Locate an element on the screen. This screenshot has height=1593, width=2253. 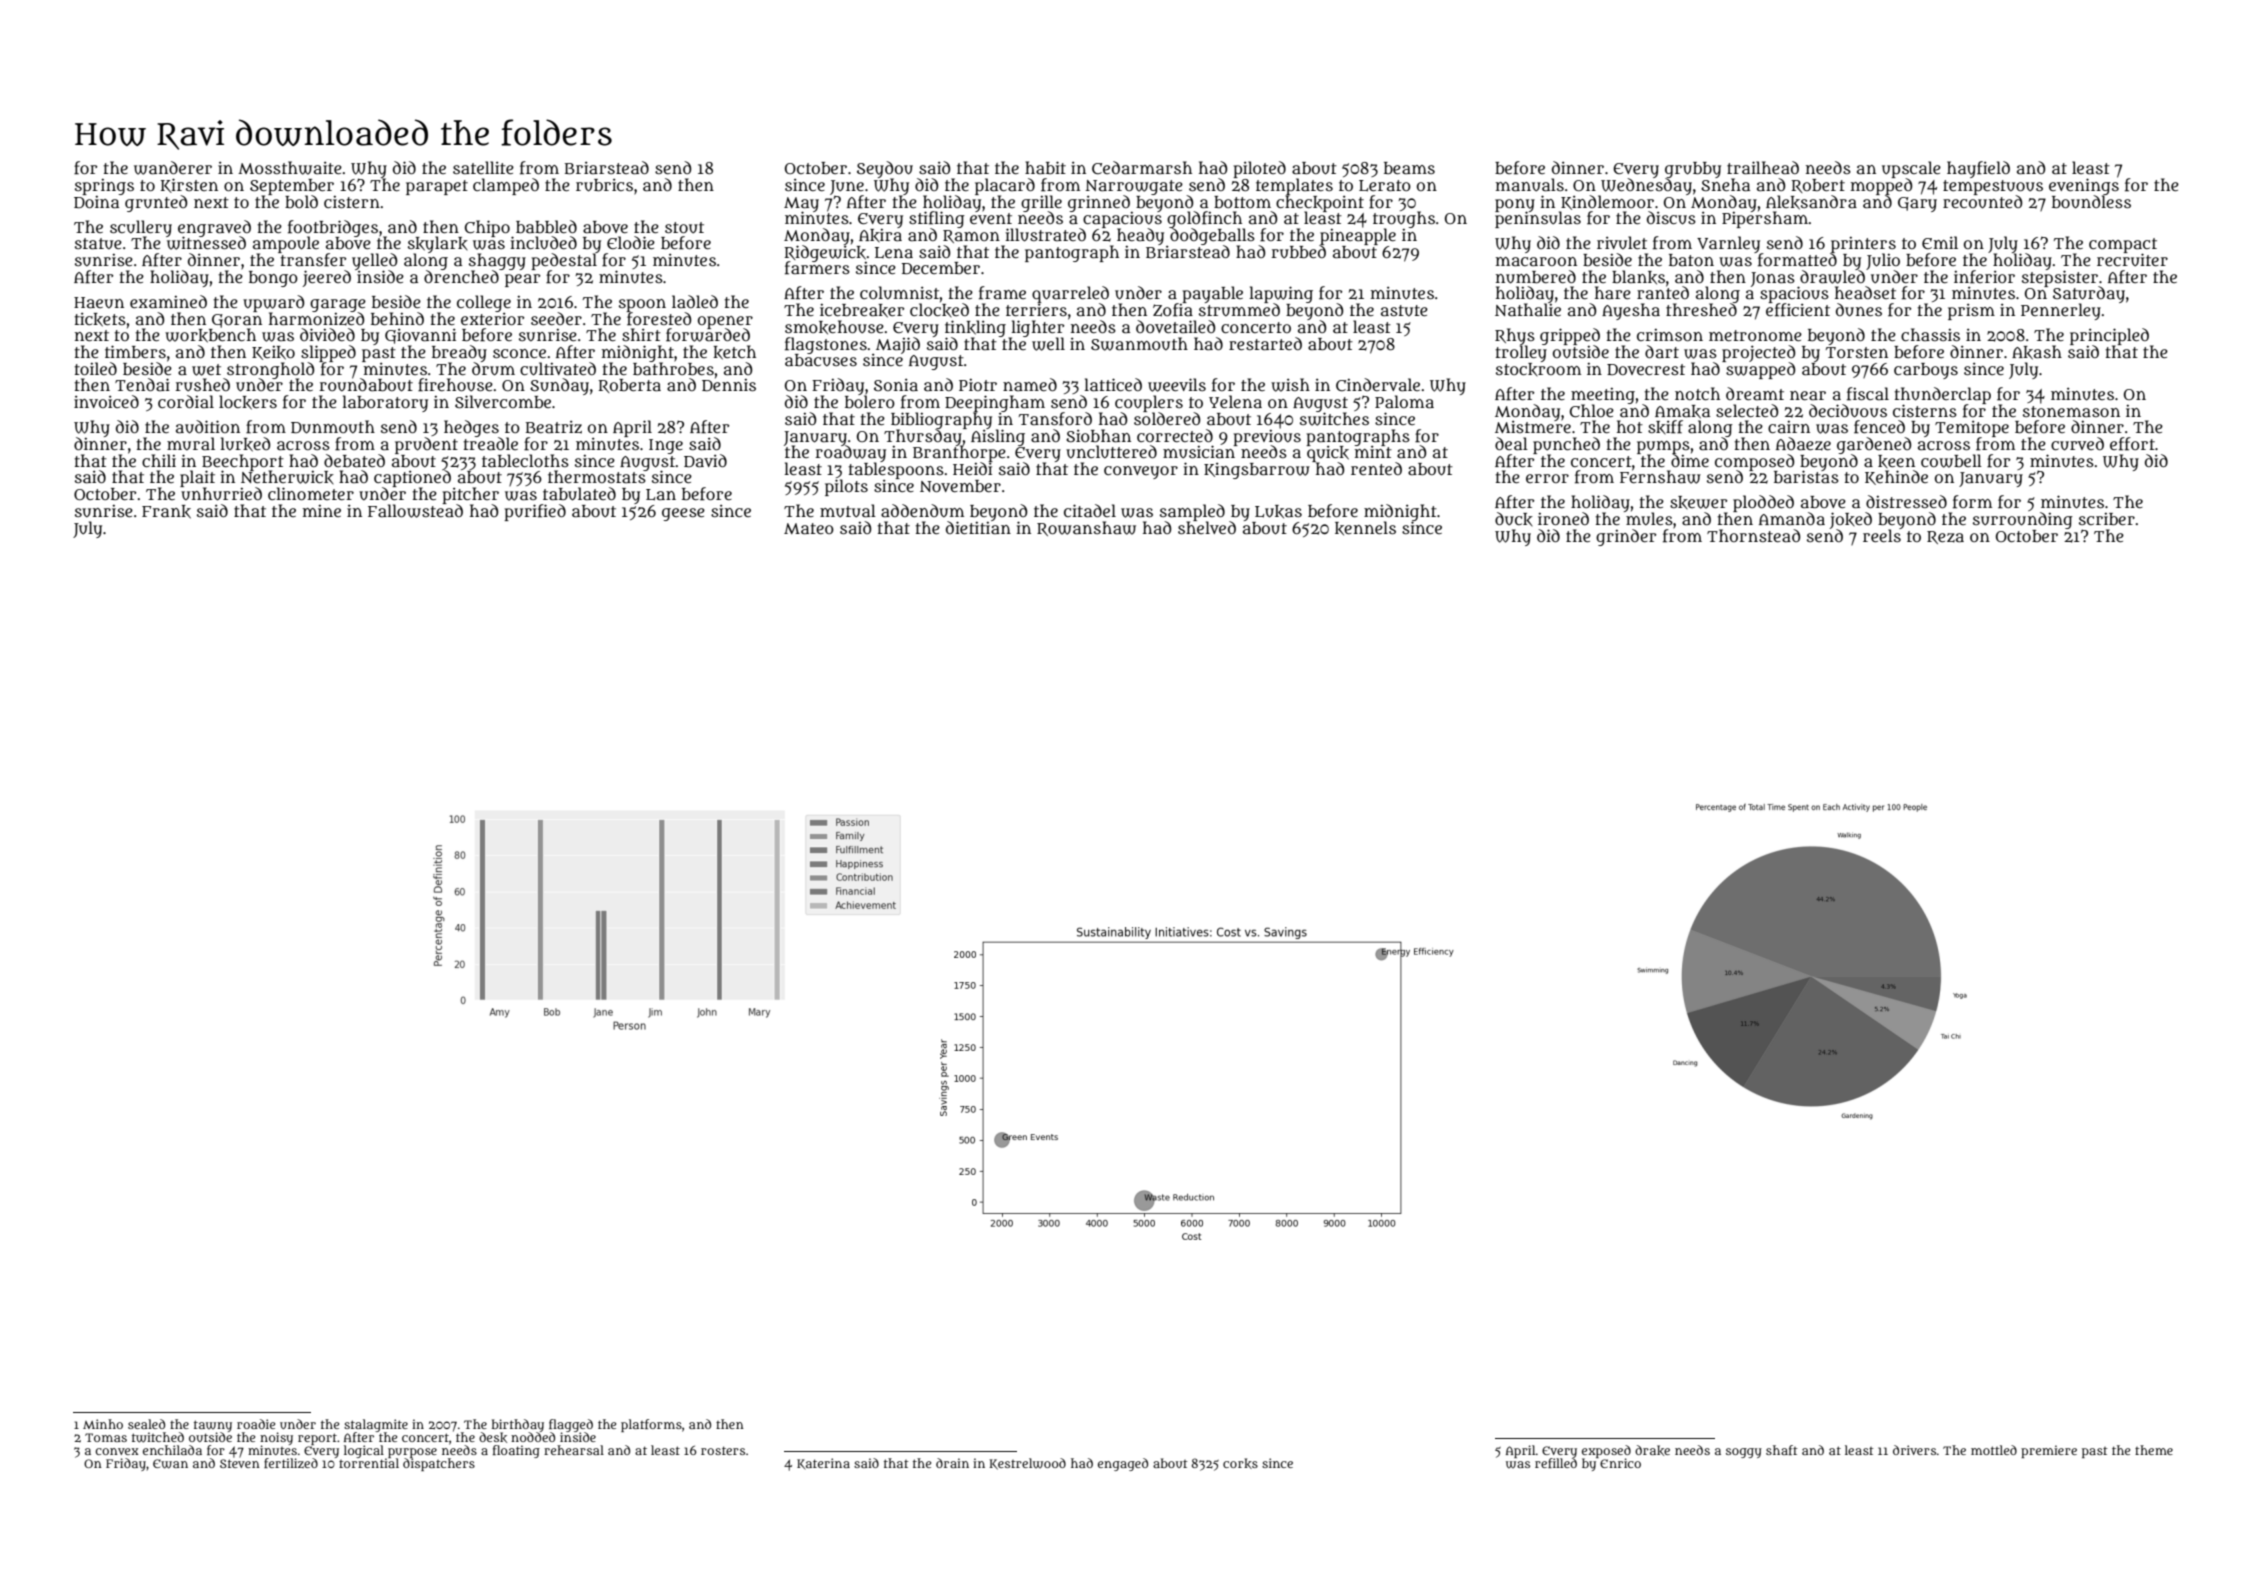
Mateo is located at coordinates (809, 528).
